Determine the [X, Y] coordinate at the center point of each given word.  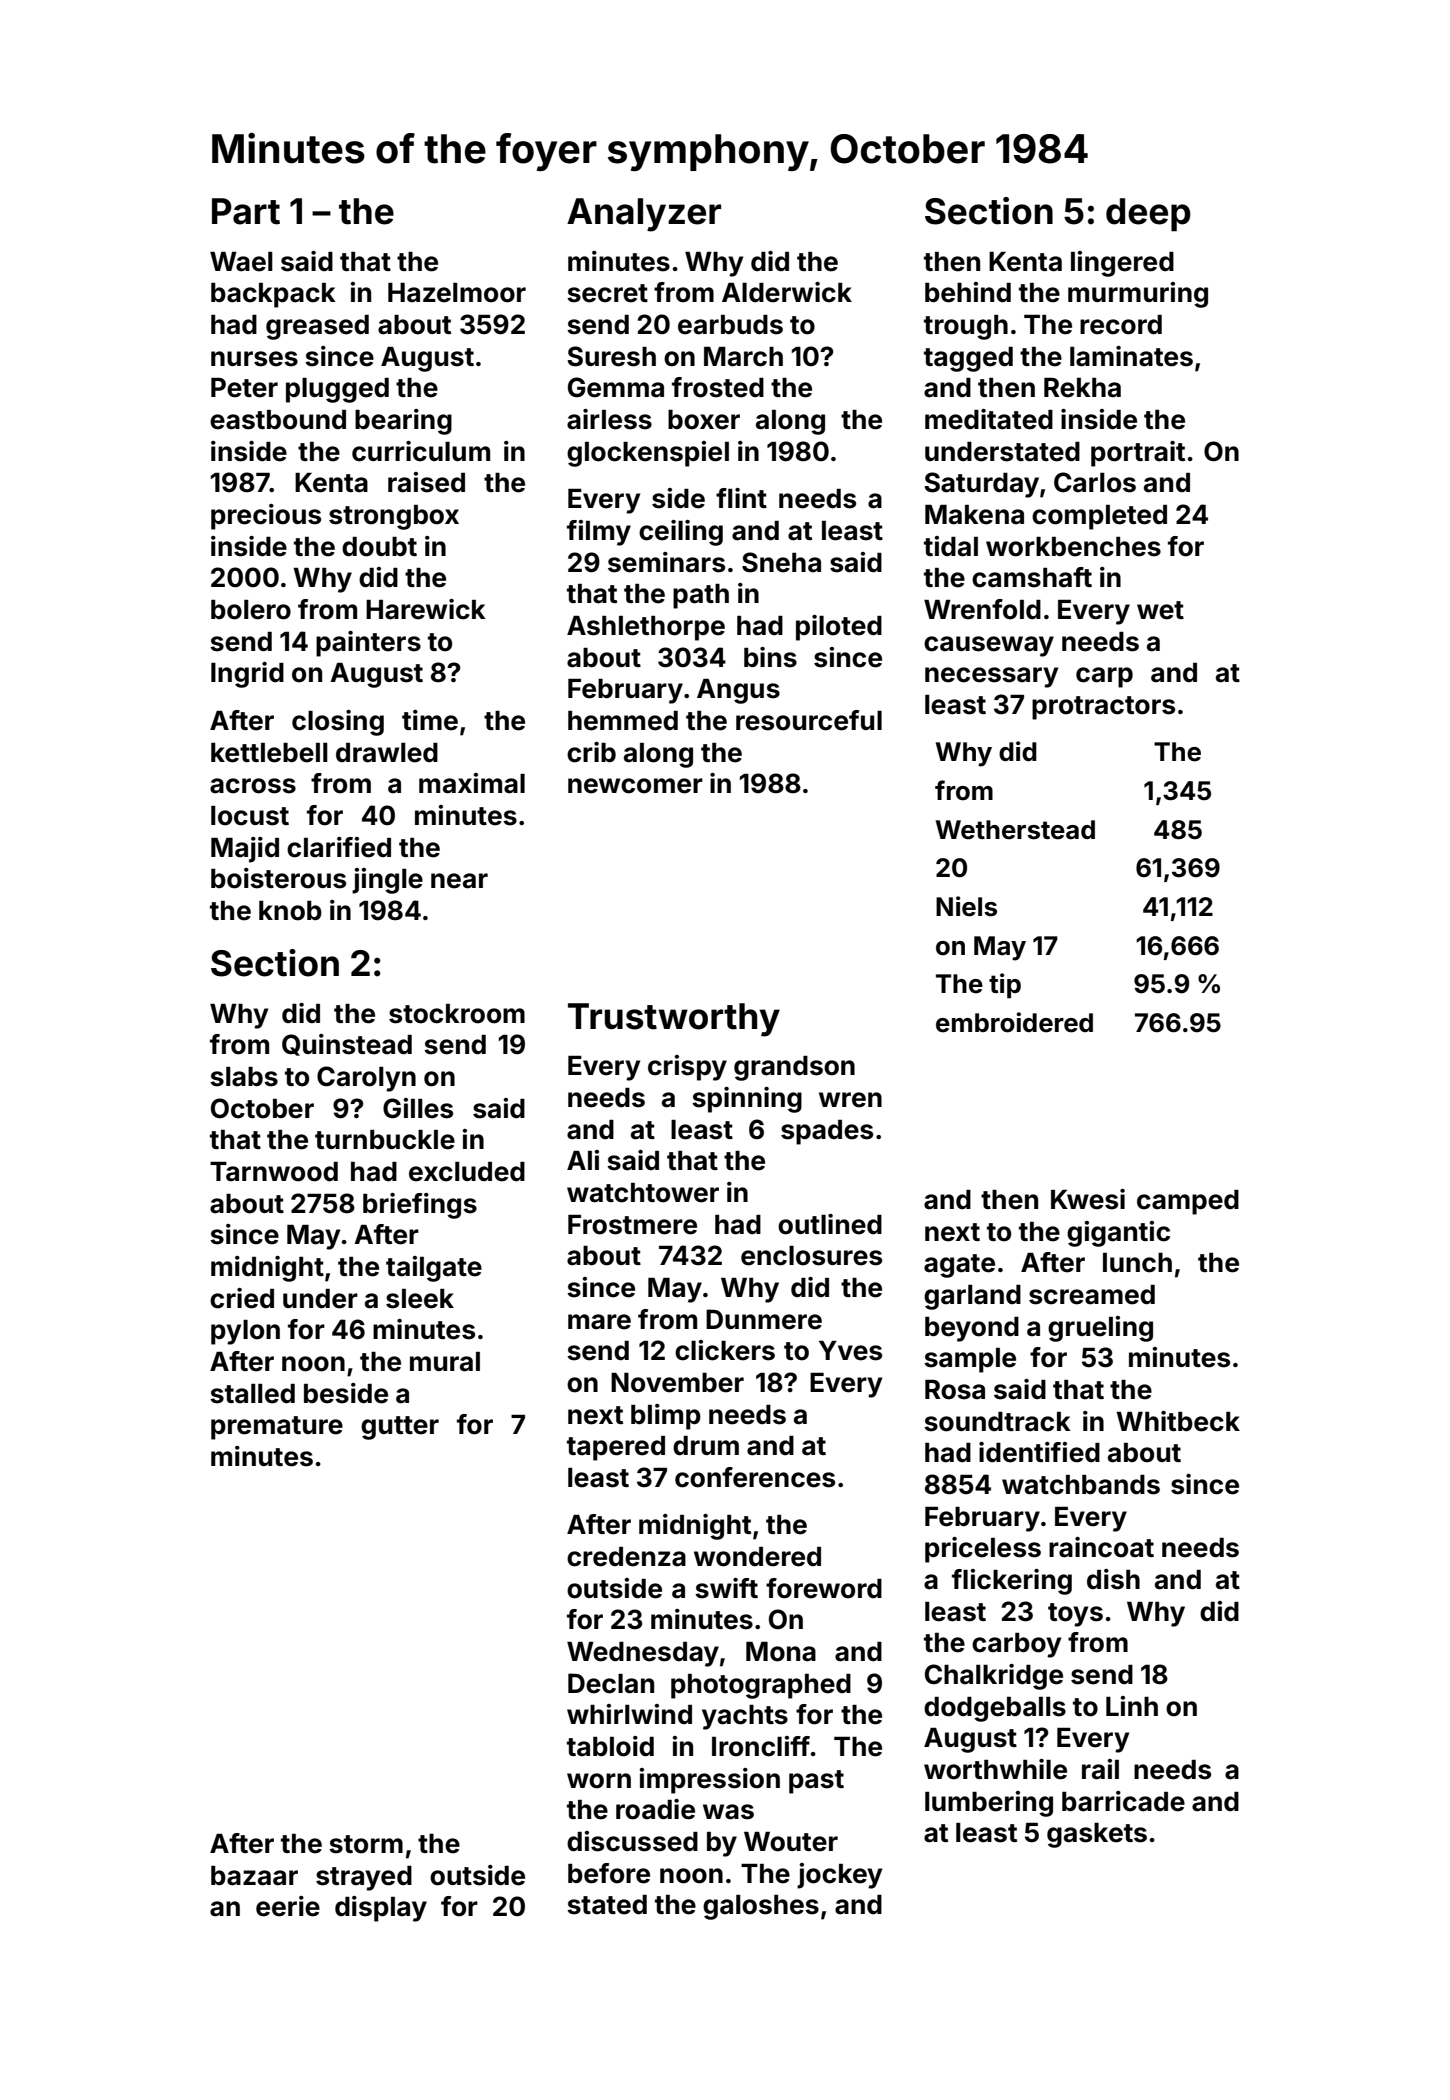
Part [246, 211]
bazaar [254, 1876]
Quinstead [347, 1045]
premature [277, 1428]
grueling [1100, 1329]
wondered [757, 1557]
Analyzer [644, 215]
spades [827, 1132]
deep [1148, 215]
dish [1113, 1579]
